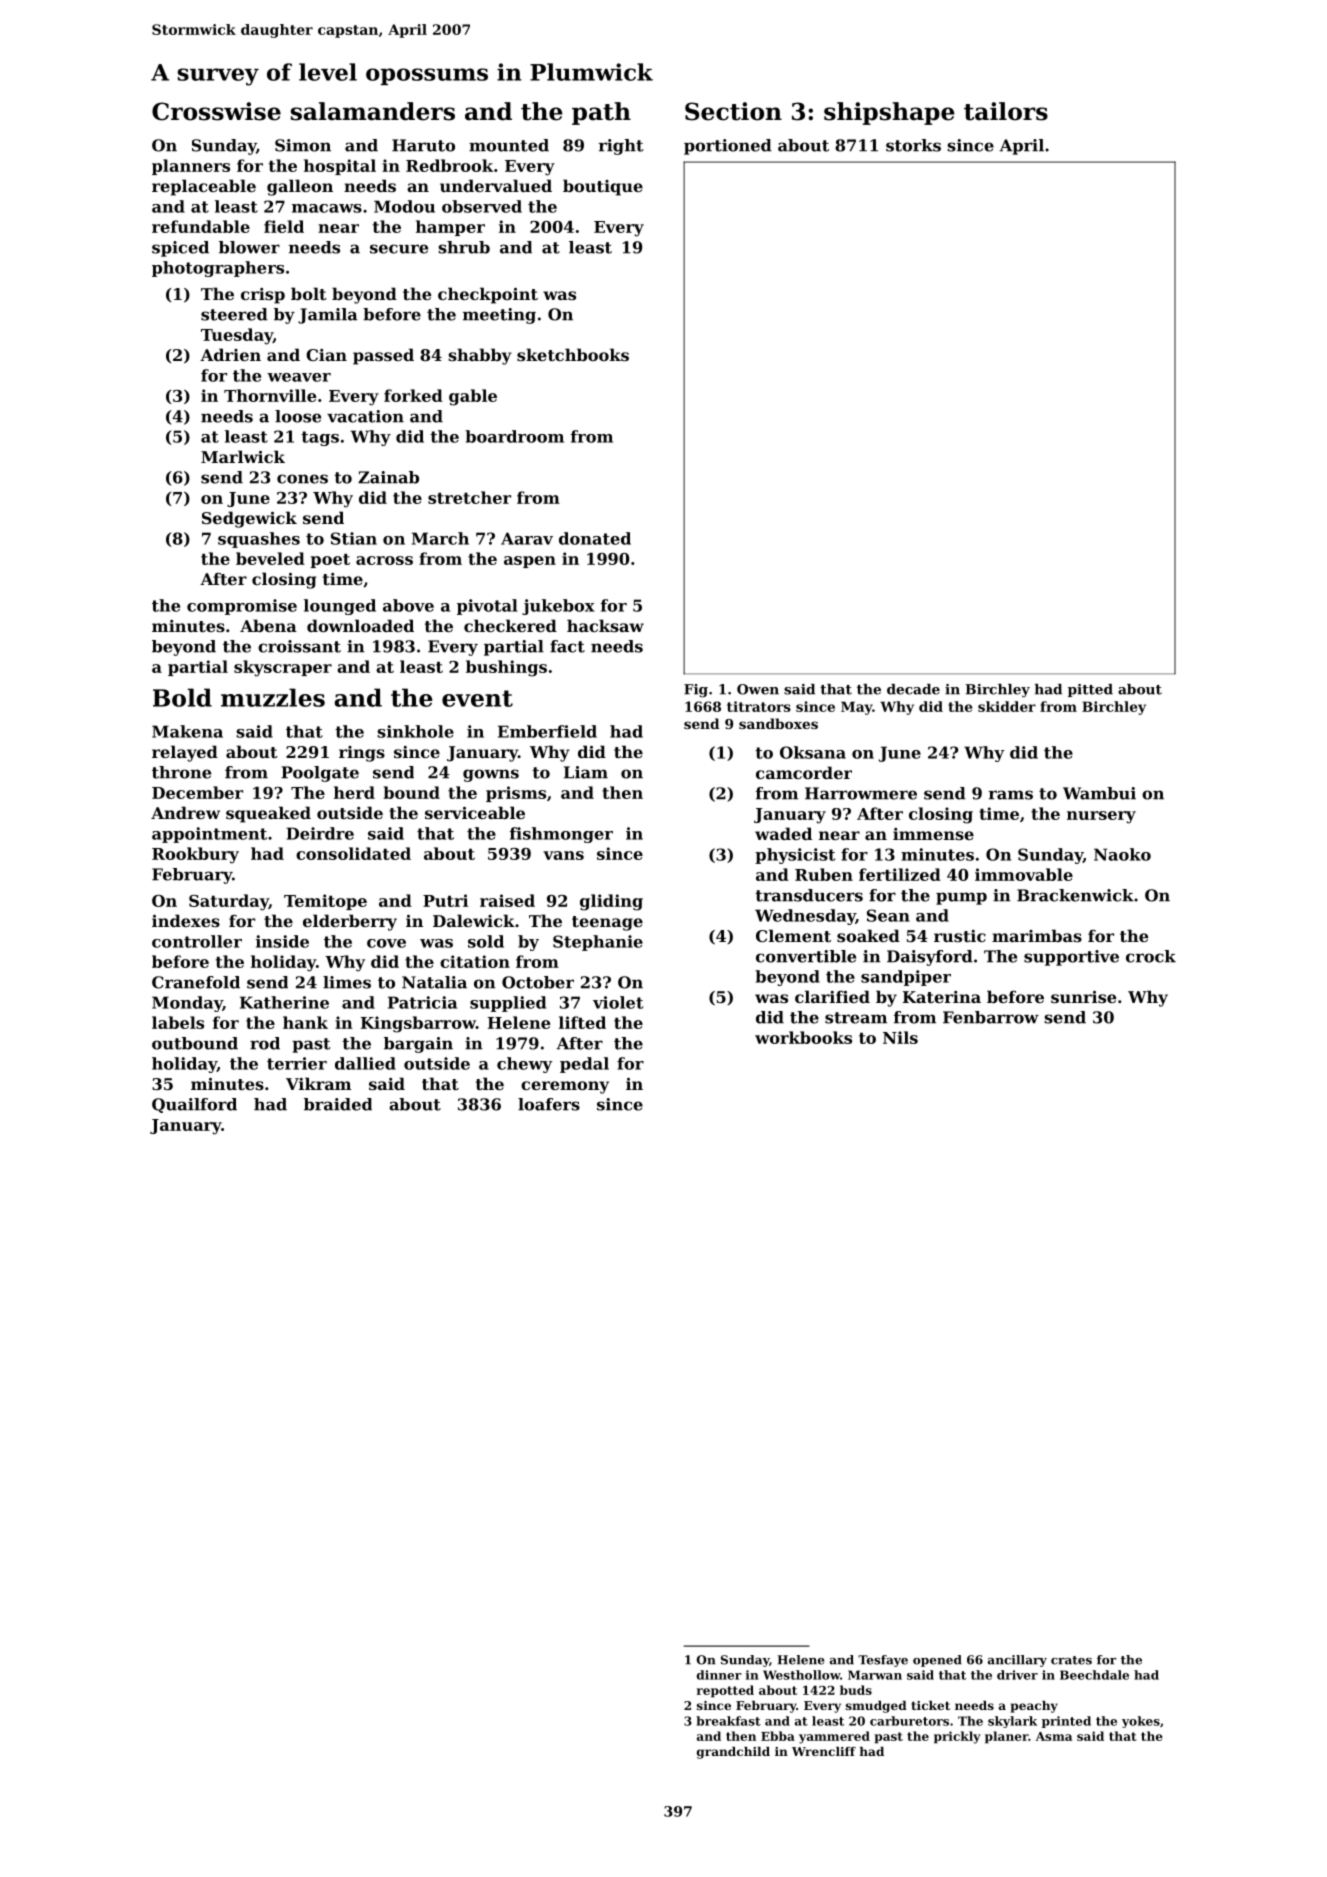  Describe the element at coordinates (900, 1037) in the document. I see `Nils` at that location.
